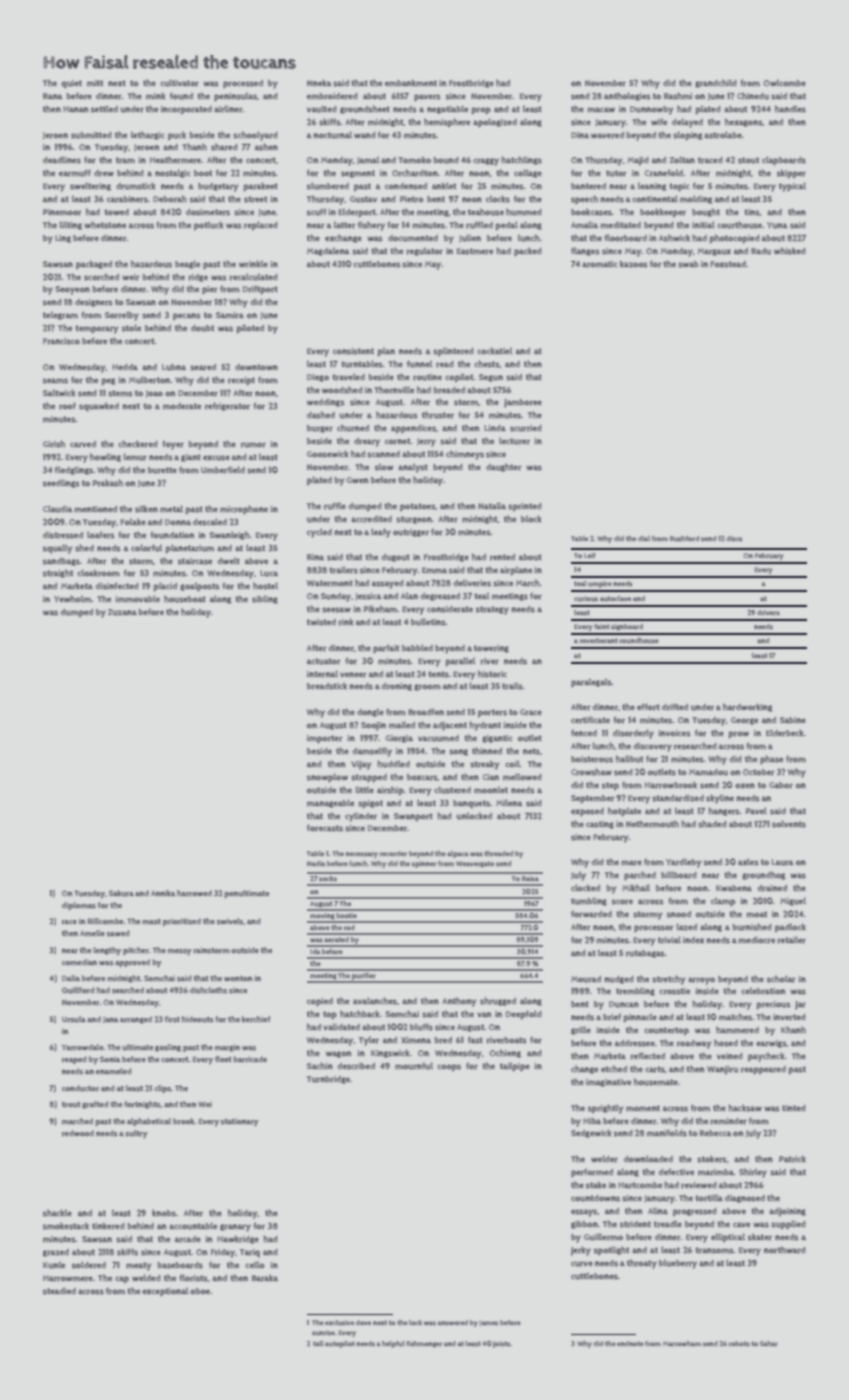 Image resolution: width=849 pixels, height=1400 pixels. I want to click on baseboards, so click(180, 1265).
